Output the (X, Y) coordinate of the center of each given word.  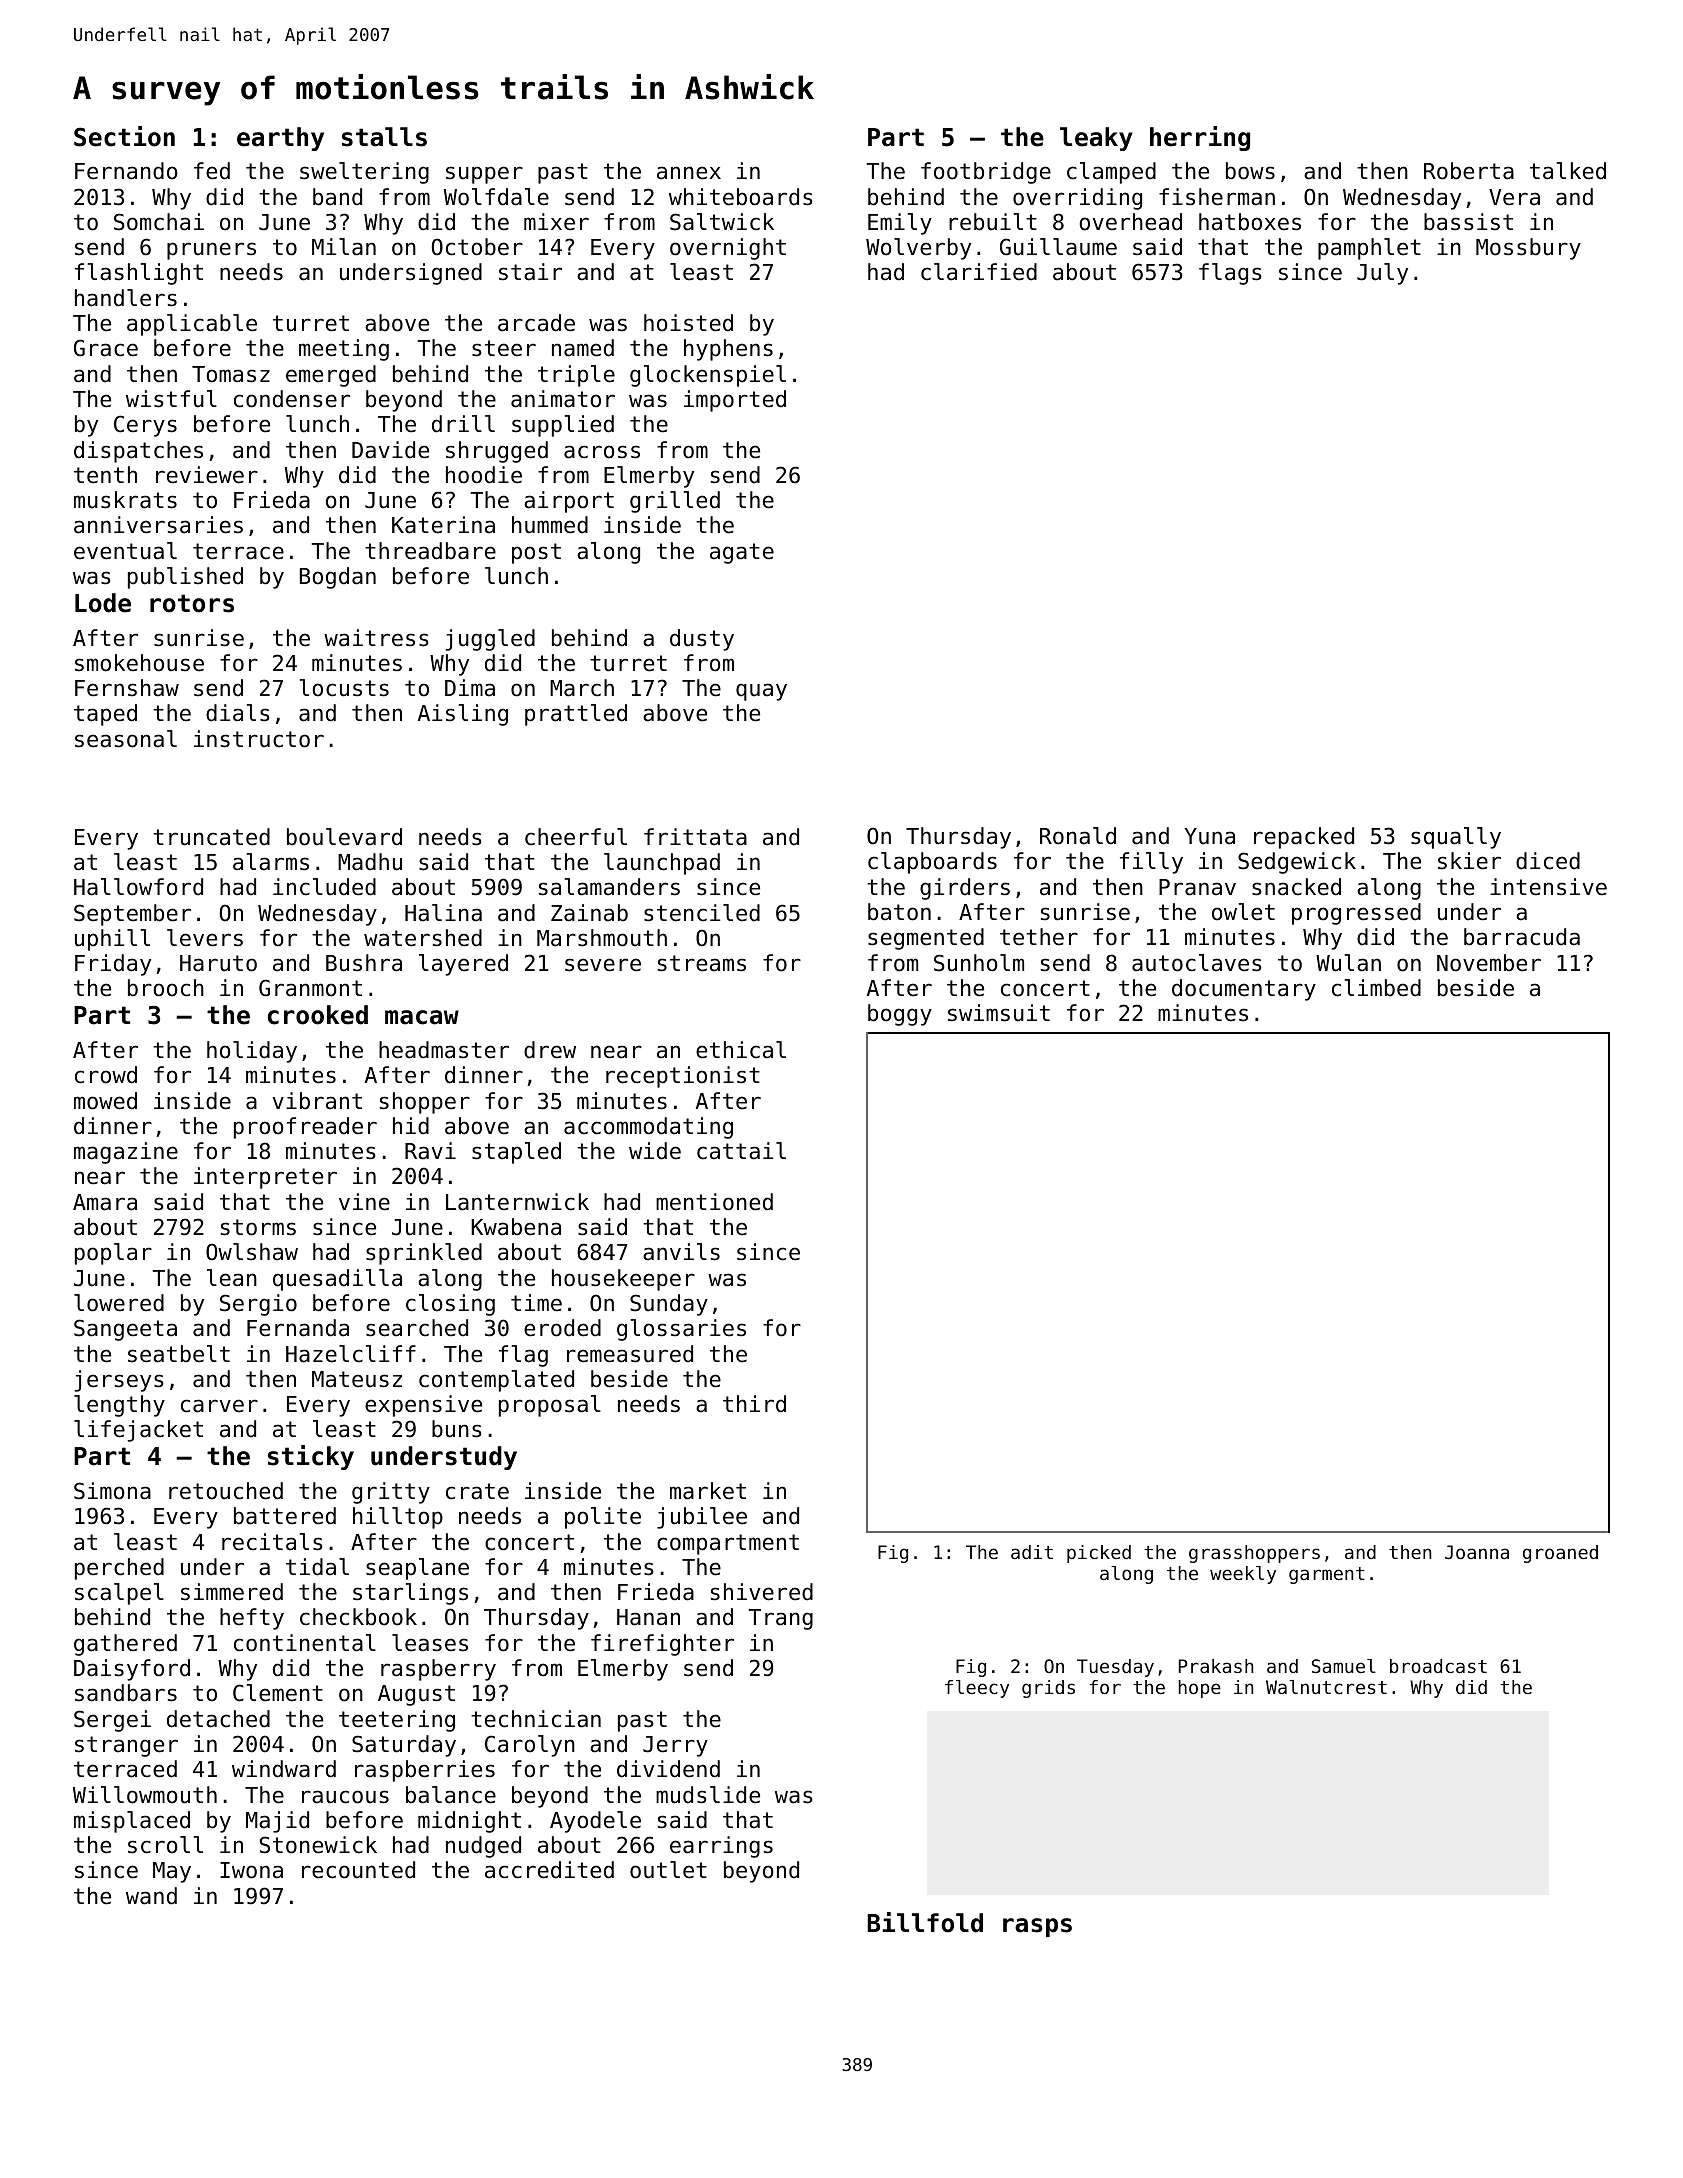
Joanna (1477, 1552)
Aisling (463, 715)
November (1489, 963)
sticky (311, 1457)
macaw (422, 1017)
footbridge (986, 173)
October (477, 247)
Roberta (1469, 171)
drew (550, 1050)
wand (151, 1896)
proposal (550, 1406)
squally (1456, 838)
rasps (1037, 1927)
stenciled (702, 913)
